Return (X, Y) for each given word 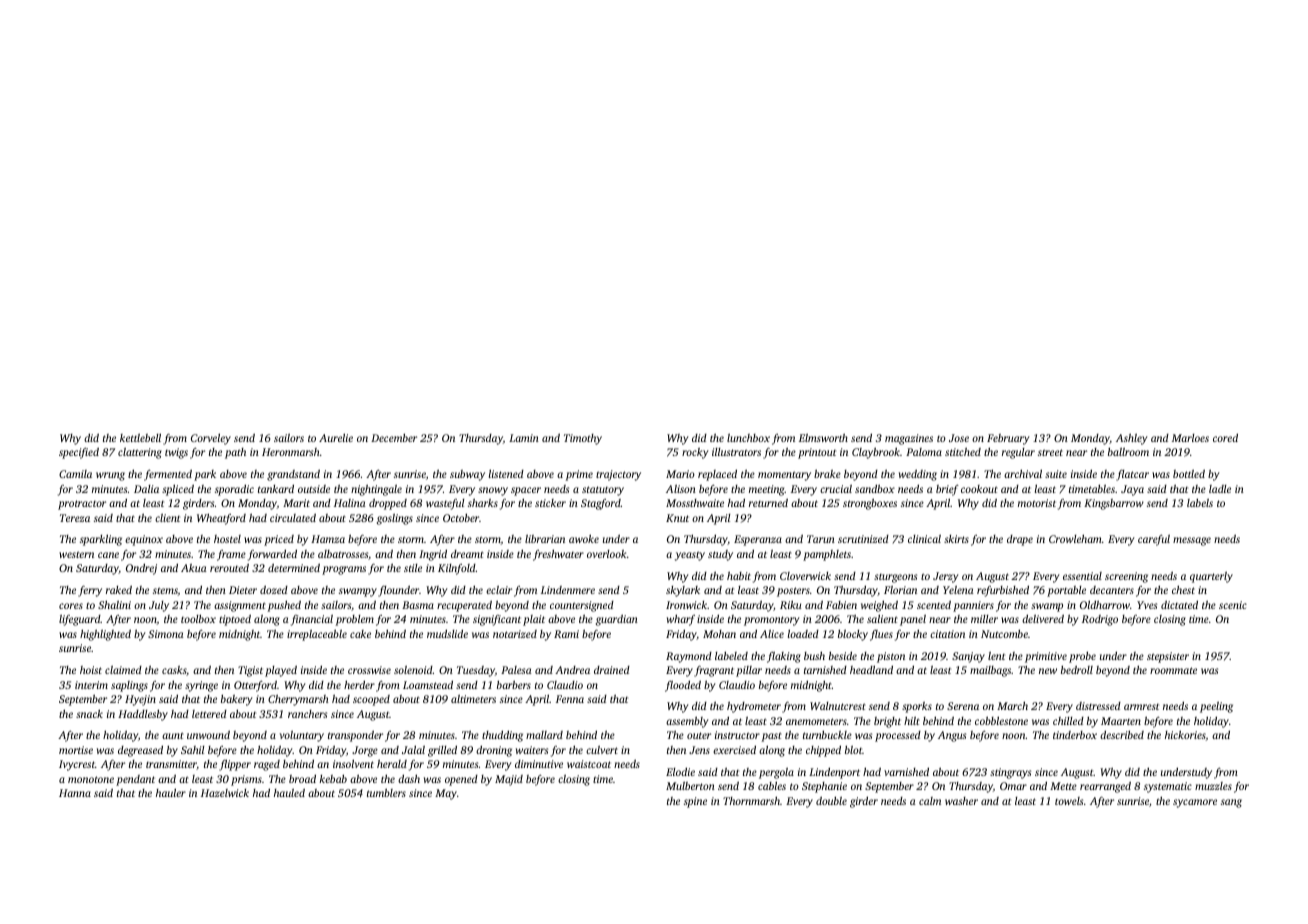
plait (534, 620)
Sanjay (968, 657)
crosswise (369, 670)
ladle (1220, 489)
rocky (695, 453)
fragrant (714, 671)
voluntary (302, 736)
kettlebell (140, 438)
